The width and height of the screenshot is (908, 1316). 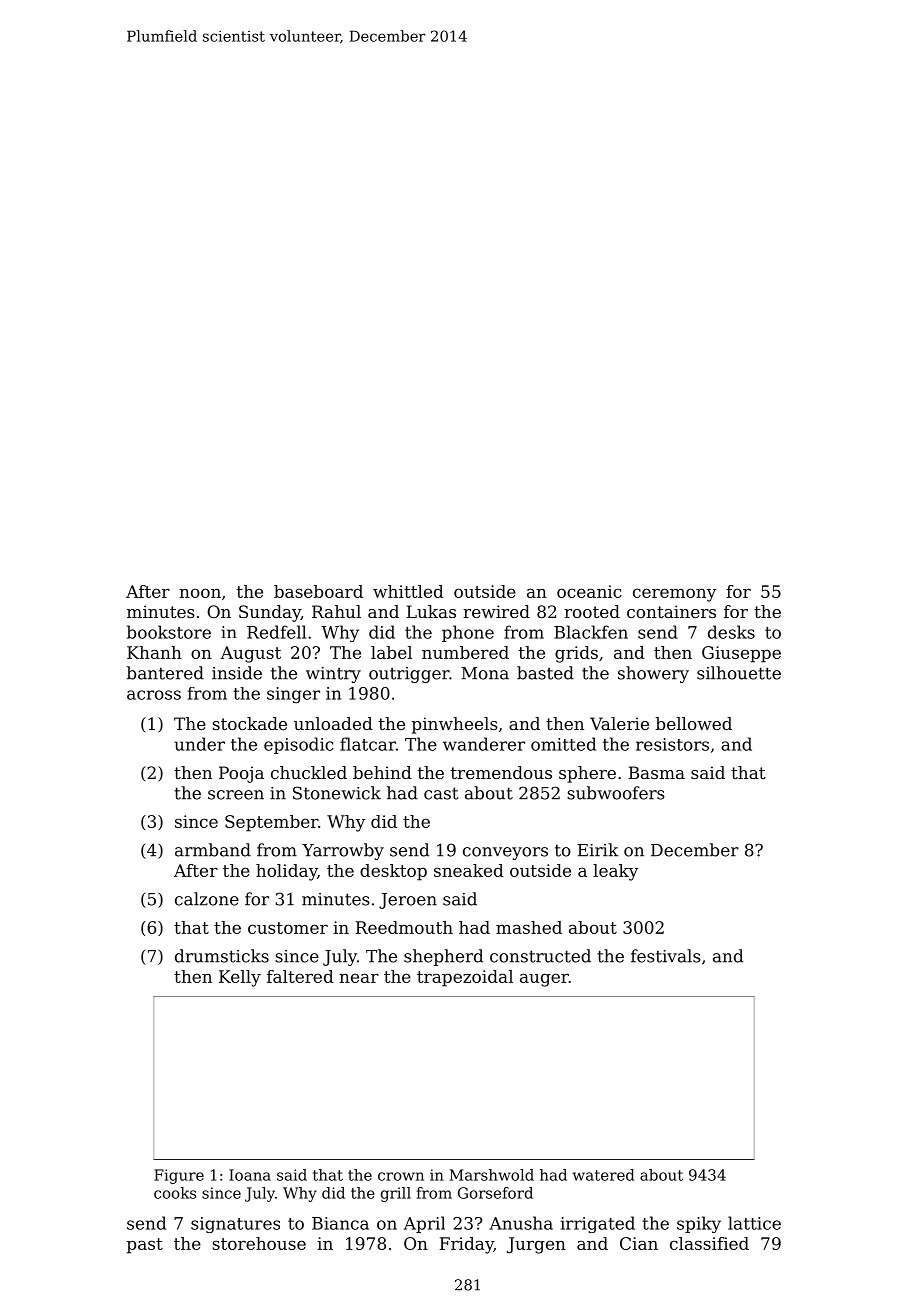 I want to click on resistors, so click(x=672, y=744).
